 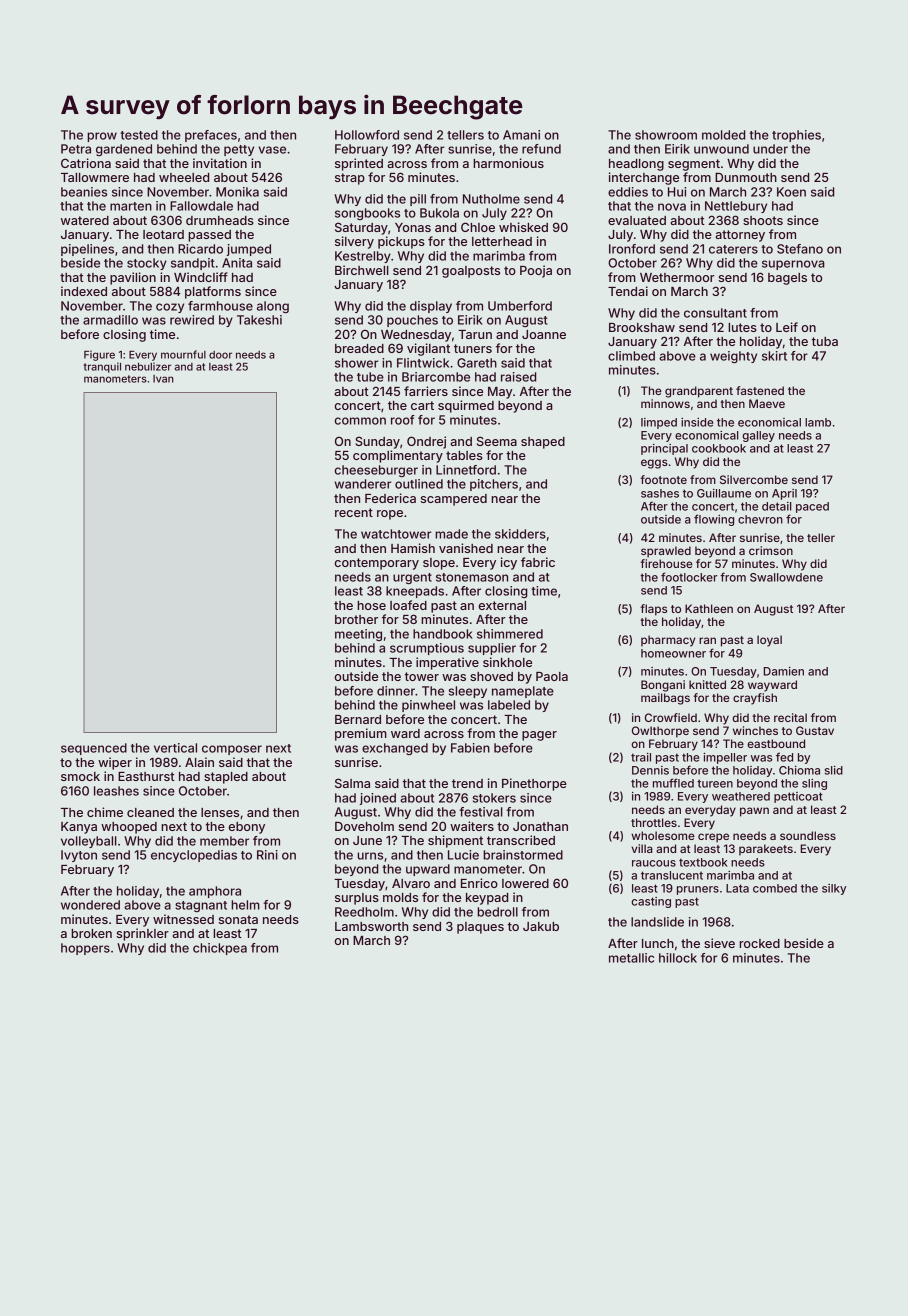 What do you see at coordinates (364, 912) in the image?
I see `Reedholm` at bounding box center [364, 912].
